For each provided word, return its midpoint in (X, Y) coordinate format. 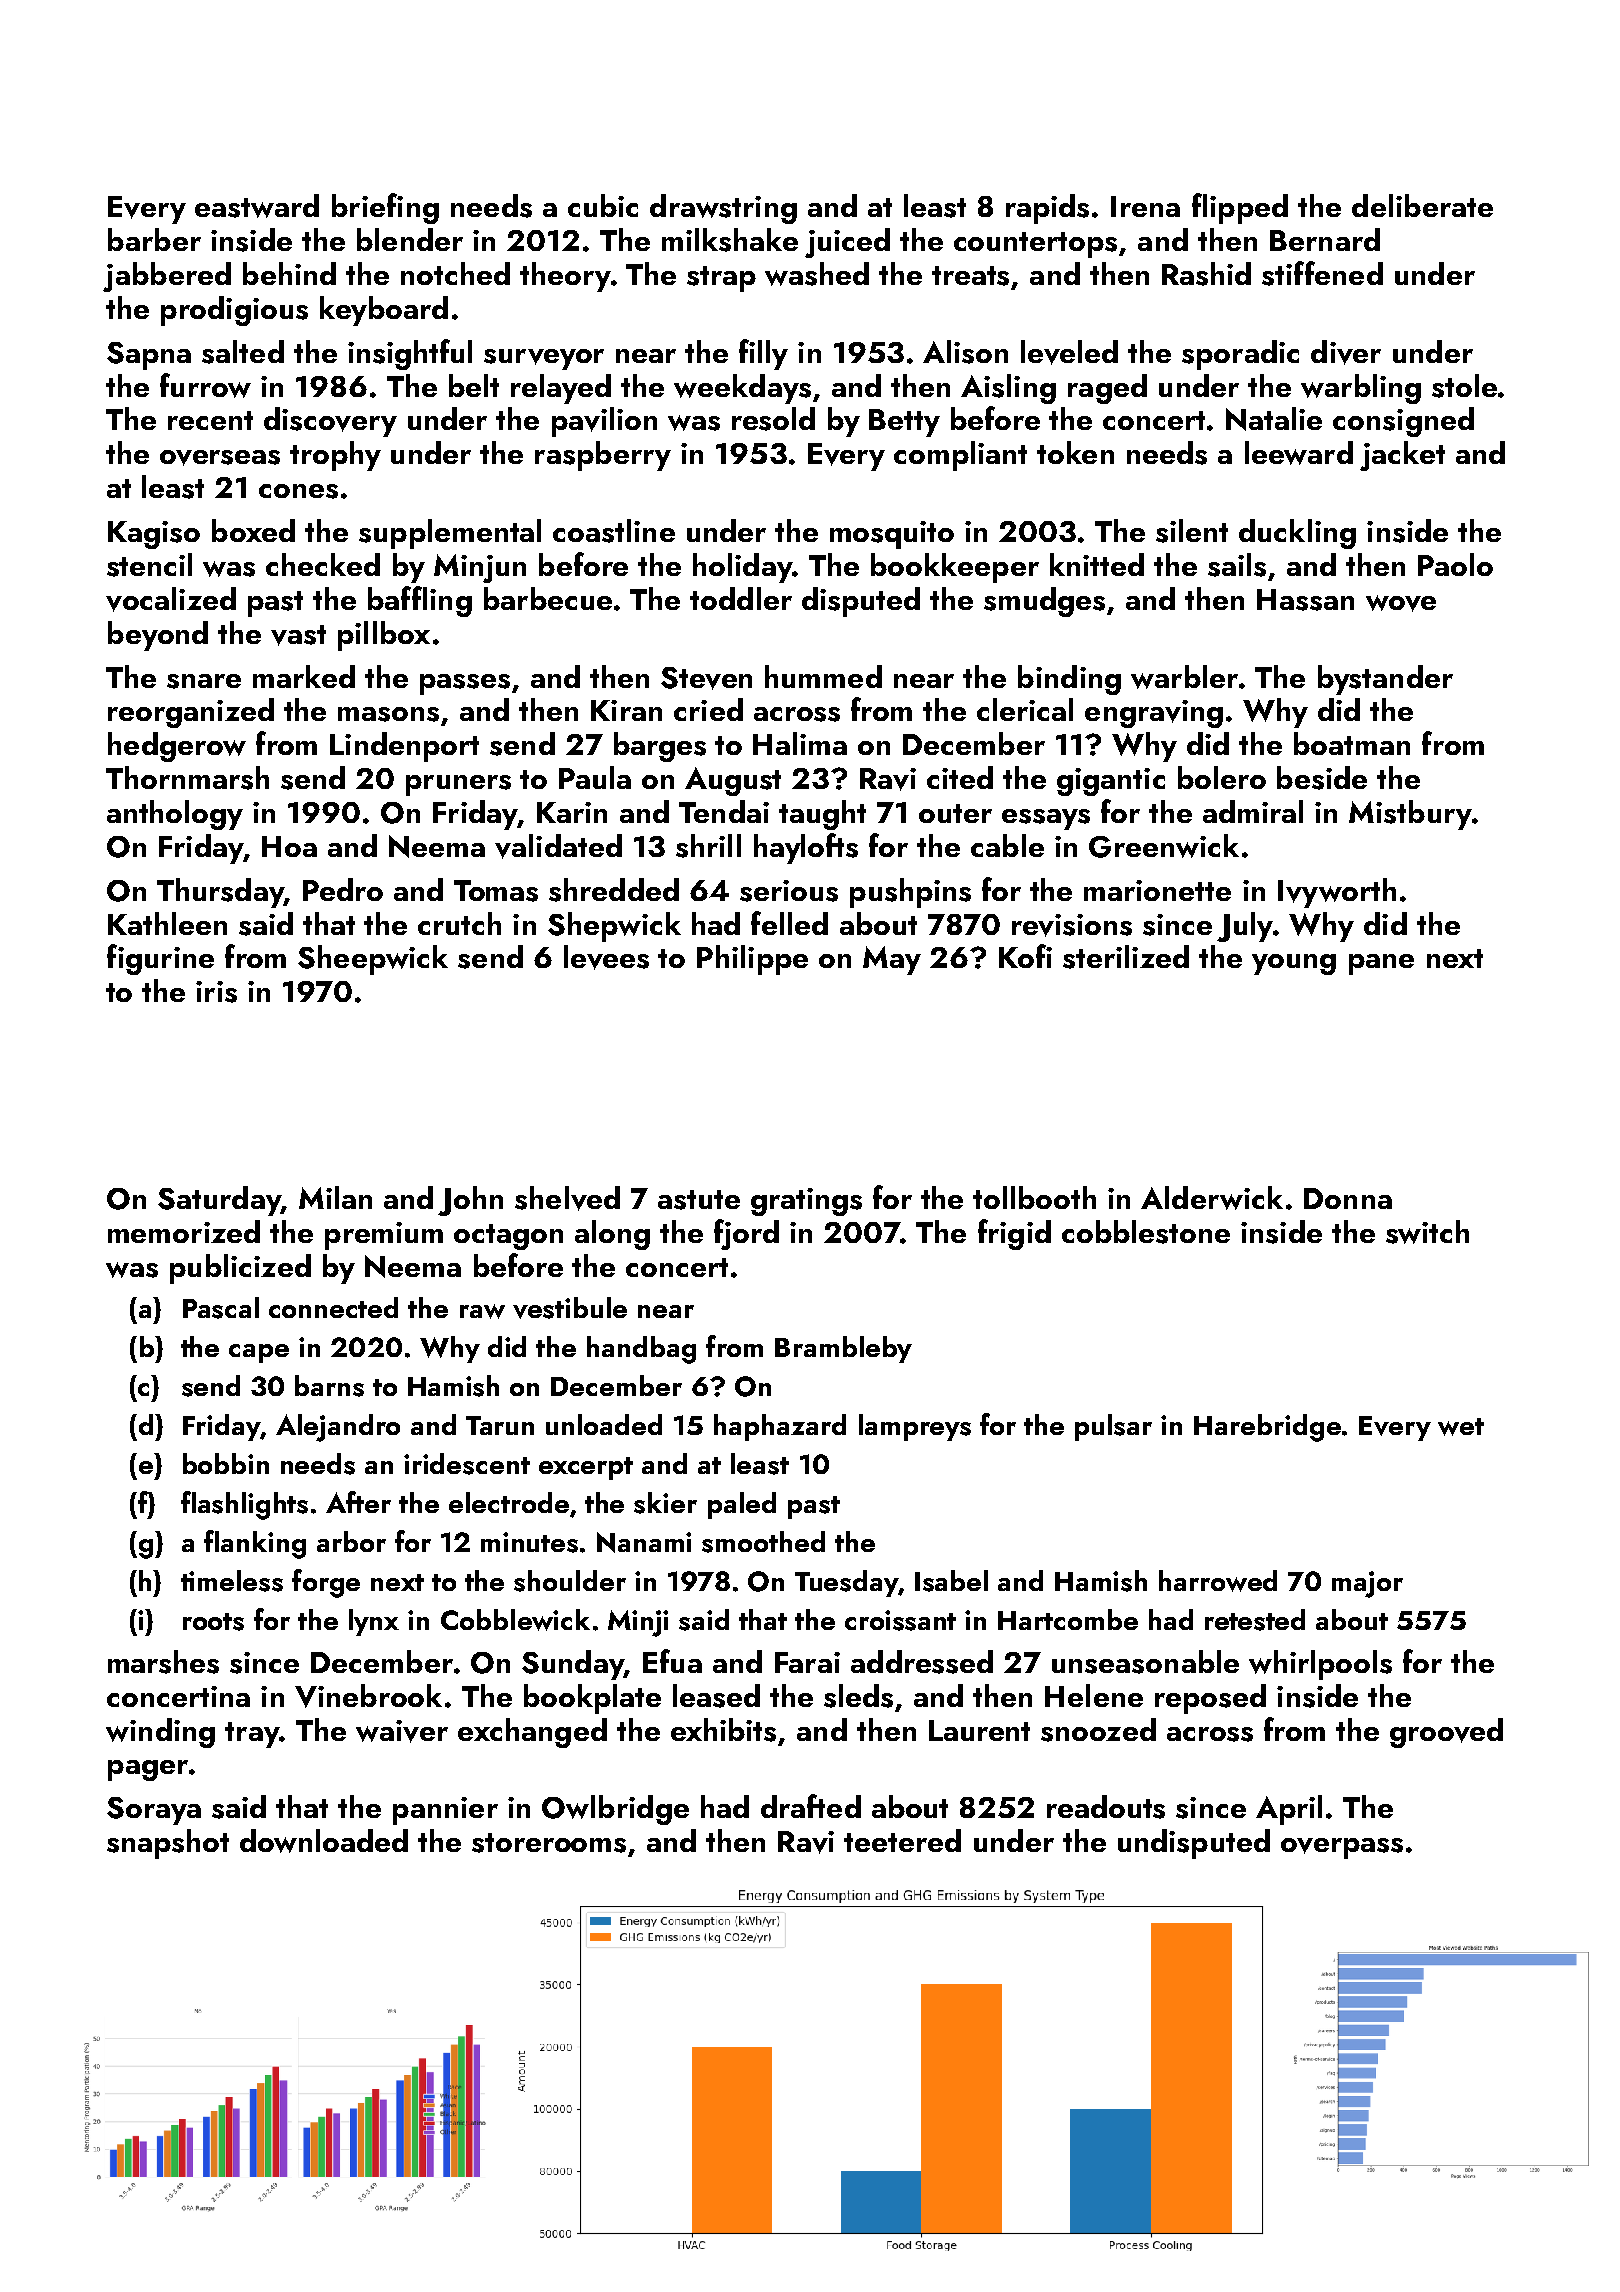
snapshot (168, 1844)
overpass (1342, 1848)
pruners (458, 785)
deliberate (1422, 205)
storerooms (549, 1843)
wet (1461, 1427)
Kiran (626, 710)
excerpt (586, 1468)
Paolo (1455, 564)
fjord (746, 1234)
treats (970, 276)
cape (259, 1353)
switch (1427, 1232)
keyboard (384, 311)
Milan (335, 1197)
